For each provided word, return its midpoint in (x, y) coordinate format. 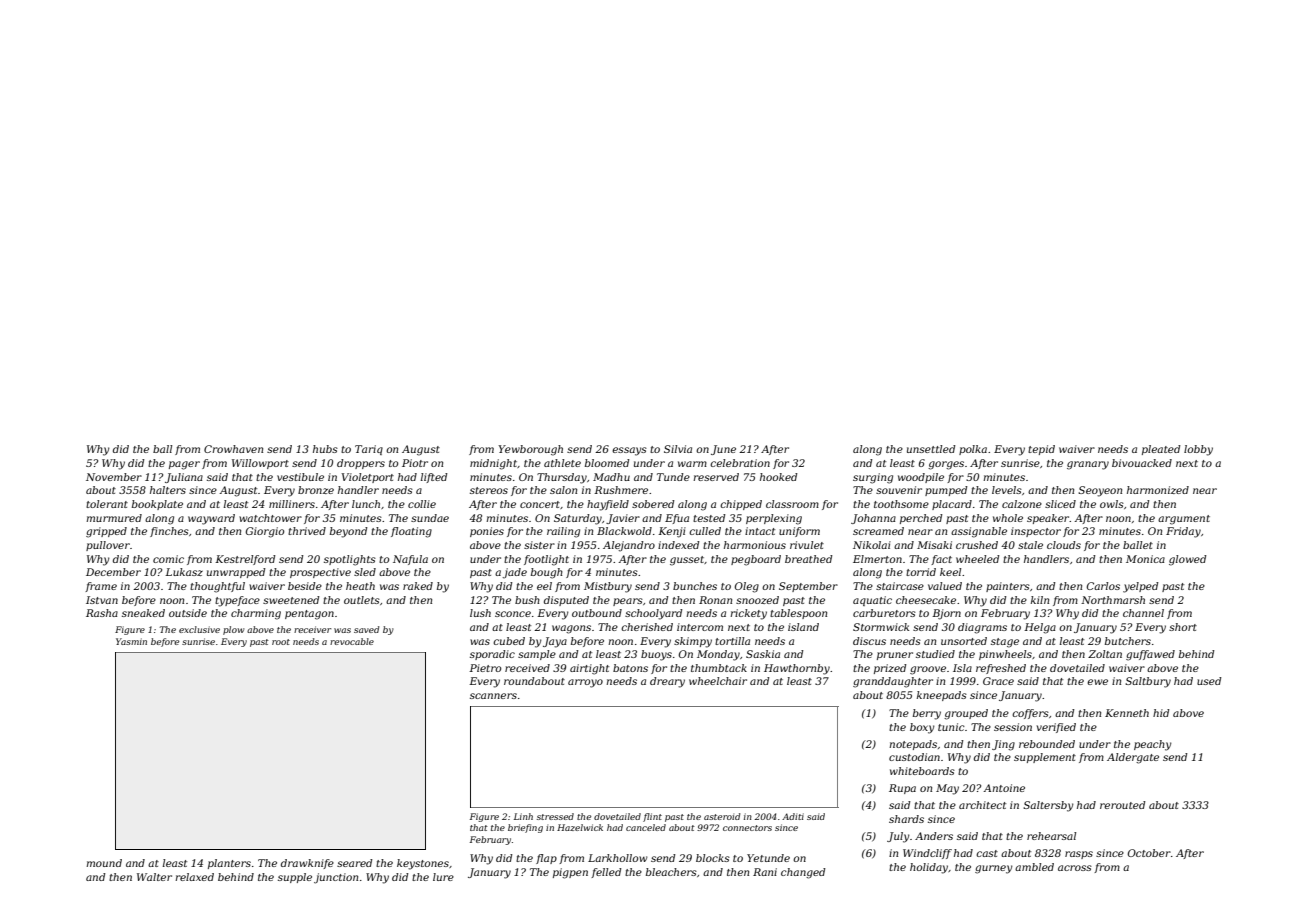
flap (546, 859)
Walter (154, 877)
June (723, 450)
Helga (1040, 628)
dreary (667, 682)
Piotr (415, 463)
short (1183, 627)
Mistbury (608, 587)
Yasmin (131, 641)
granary (1088, 465)
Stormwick (881, 627)
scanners (493, 696)
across (1075, 868)
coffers (1030, 714)
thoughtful (217, 587)
